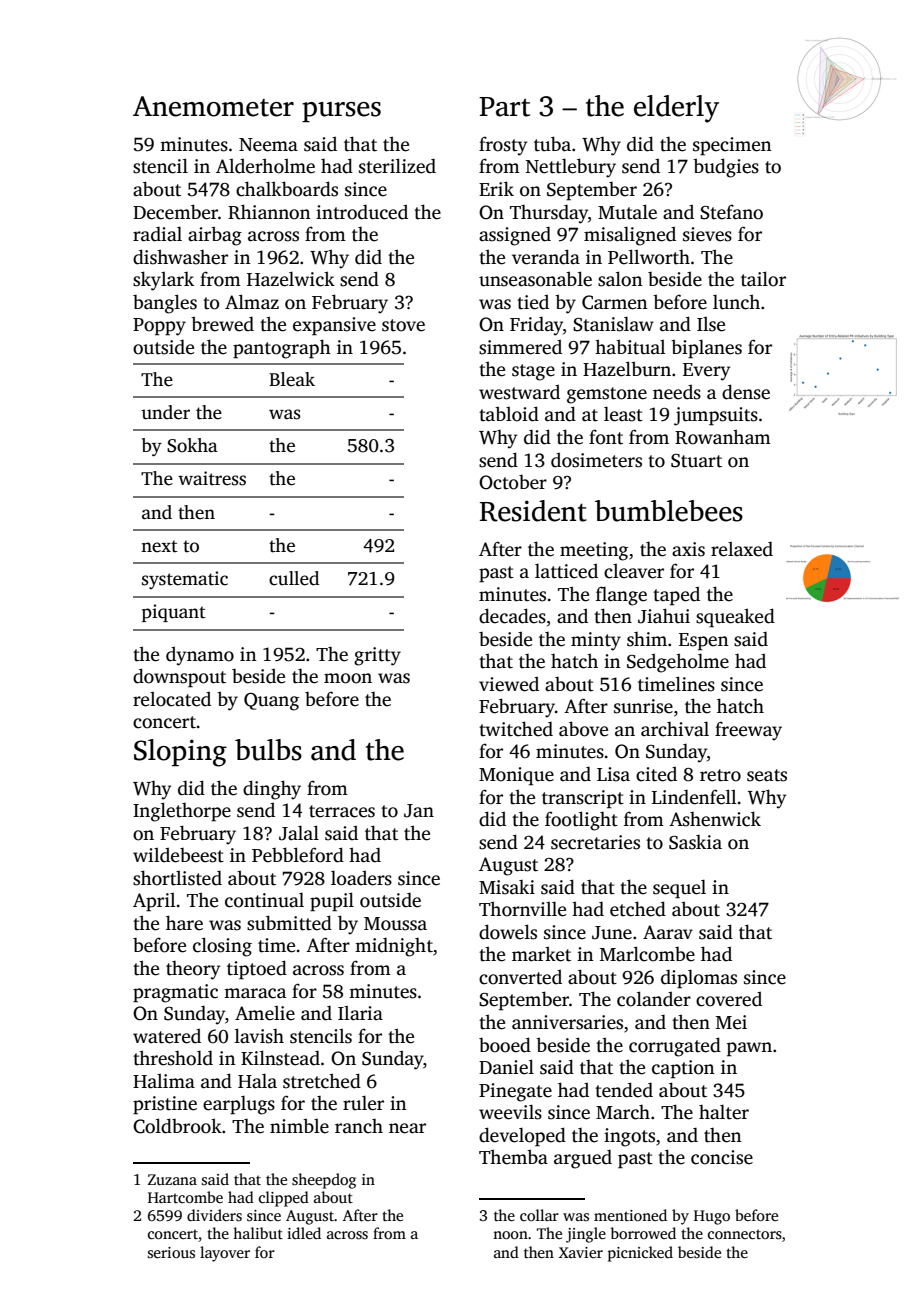 The height and width of the image is (1311, 924). Describe the element at coordinates (516, 729) in the image. I see `twitched` at that location.
